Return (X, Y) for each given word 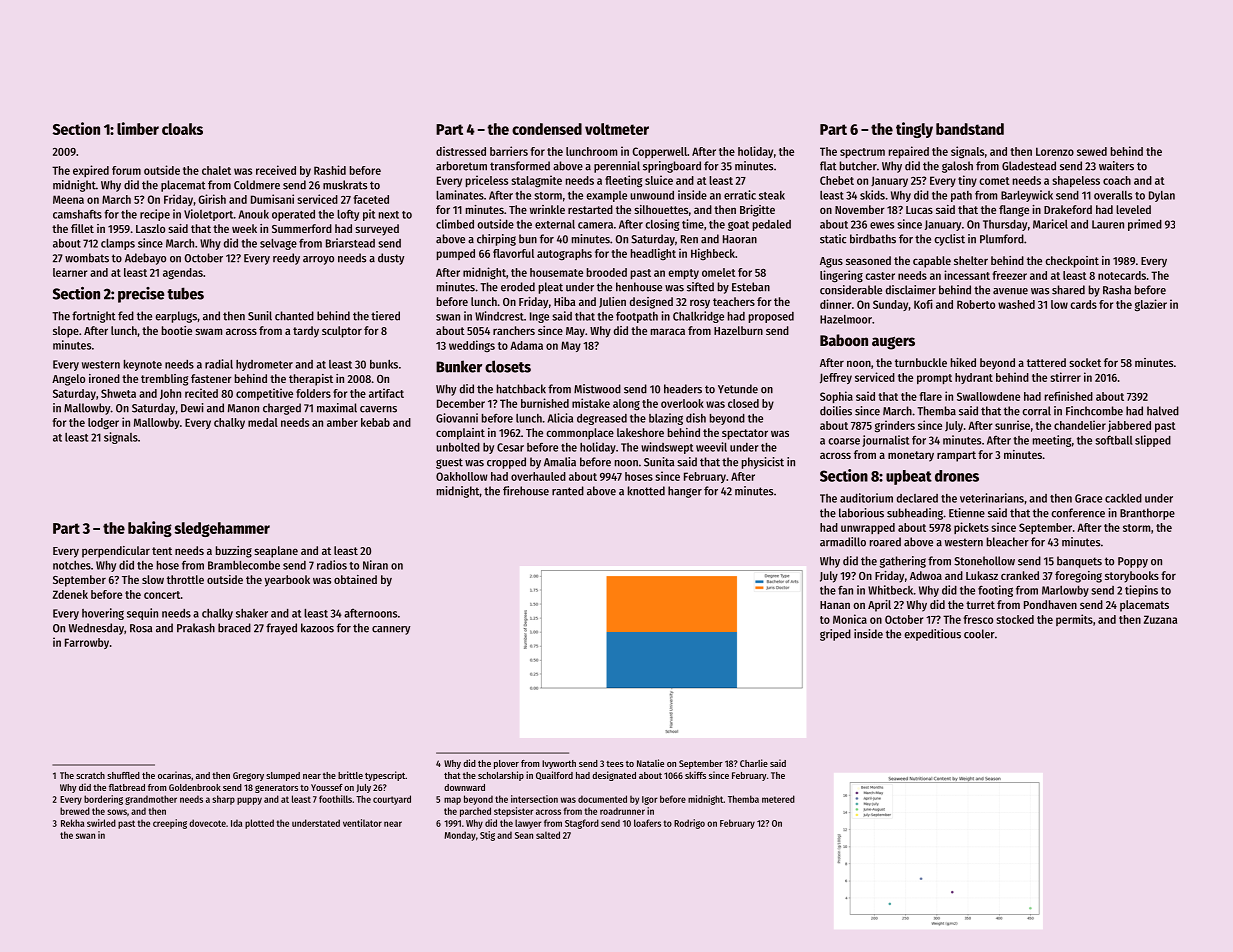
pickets (971, 528)
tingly (914, 130)
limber (138, 128)
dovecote (207, 823)
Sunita (659, 462)
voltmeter (617, 129)
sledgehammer (222, 529)
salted (548, 835)
